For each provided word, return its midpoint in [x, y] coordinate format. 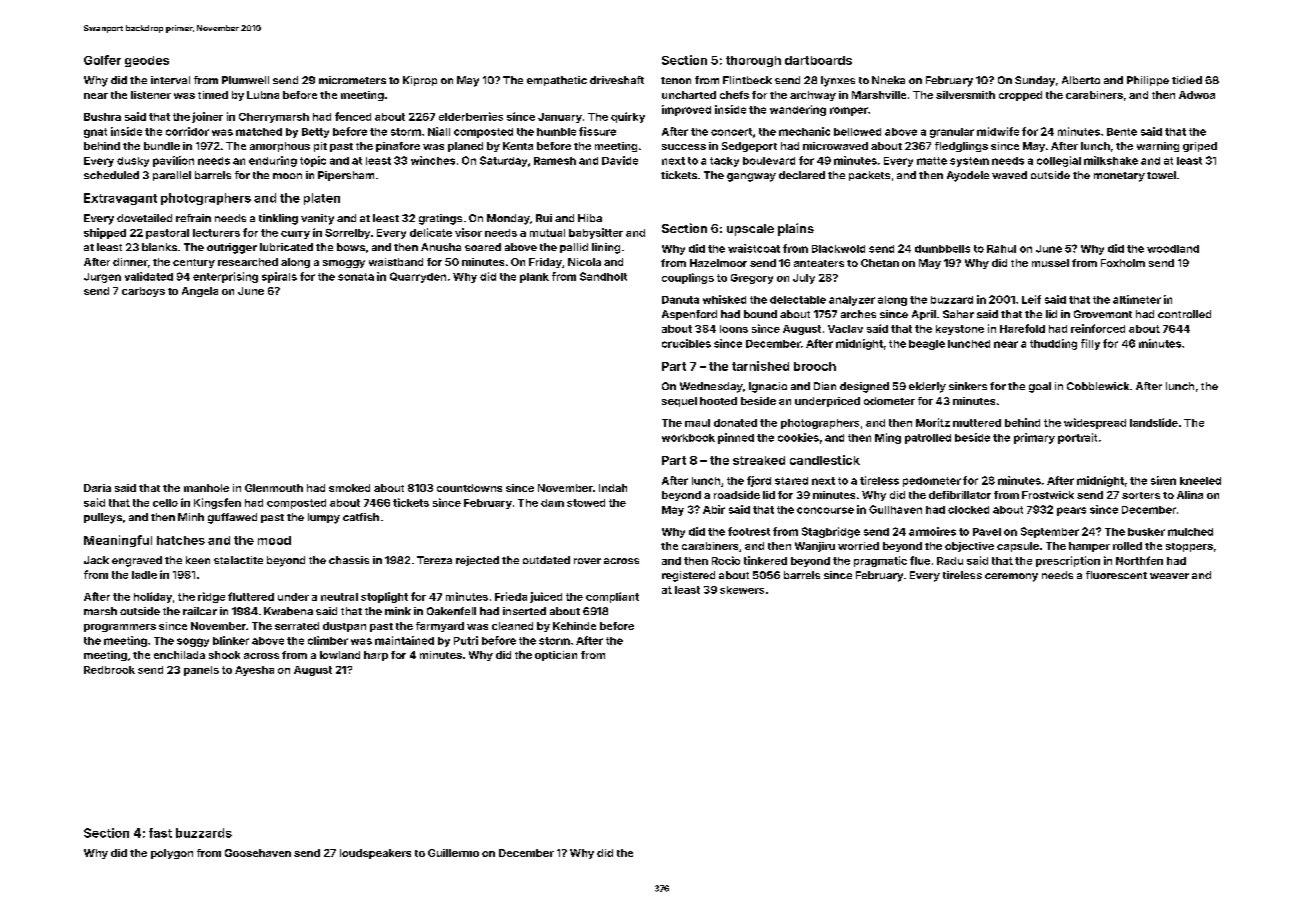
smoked [349, 488]
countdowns [469, 488]
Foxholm [1123, 263]
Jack [96, 560]
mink [398, 611]
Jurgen [102, 278]
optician [556, 656]
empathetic [557, 81]
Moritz [933, 422]
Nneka [888, 80]
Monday [508, 219]
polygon [172, 854]
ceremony [1011, 577]
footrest [749, 531]
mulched [1190, 532]
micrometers [352, 80]
